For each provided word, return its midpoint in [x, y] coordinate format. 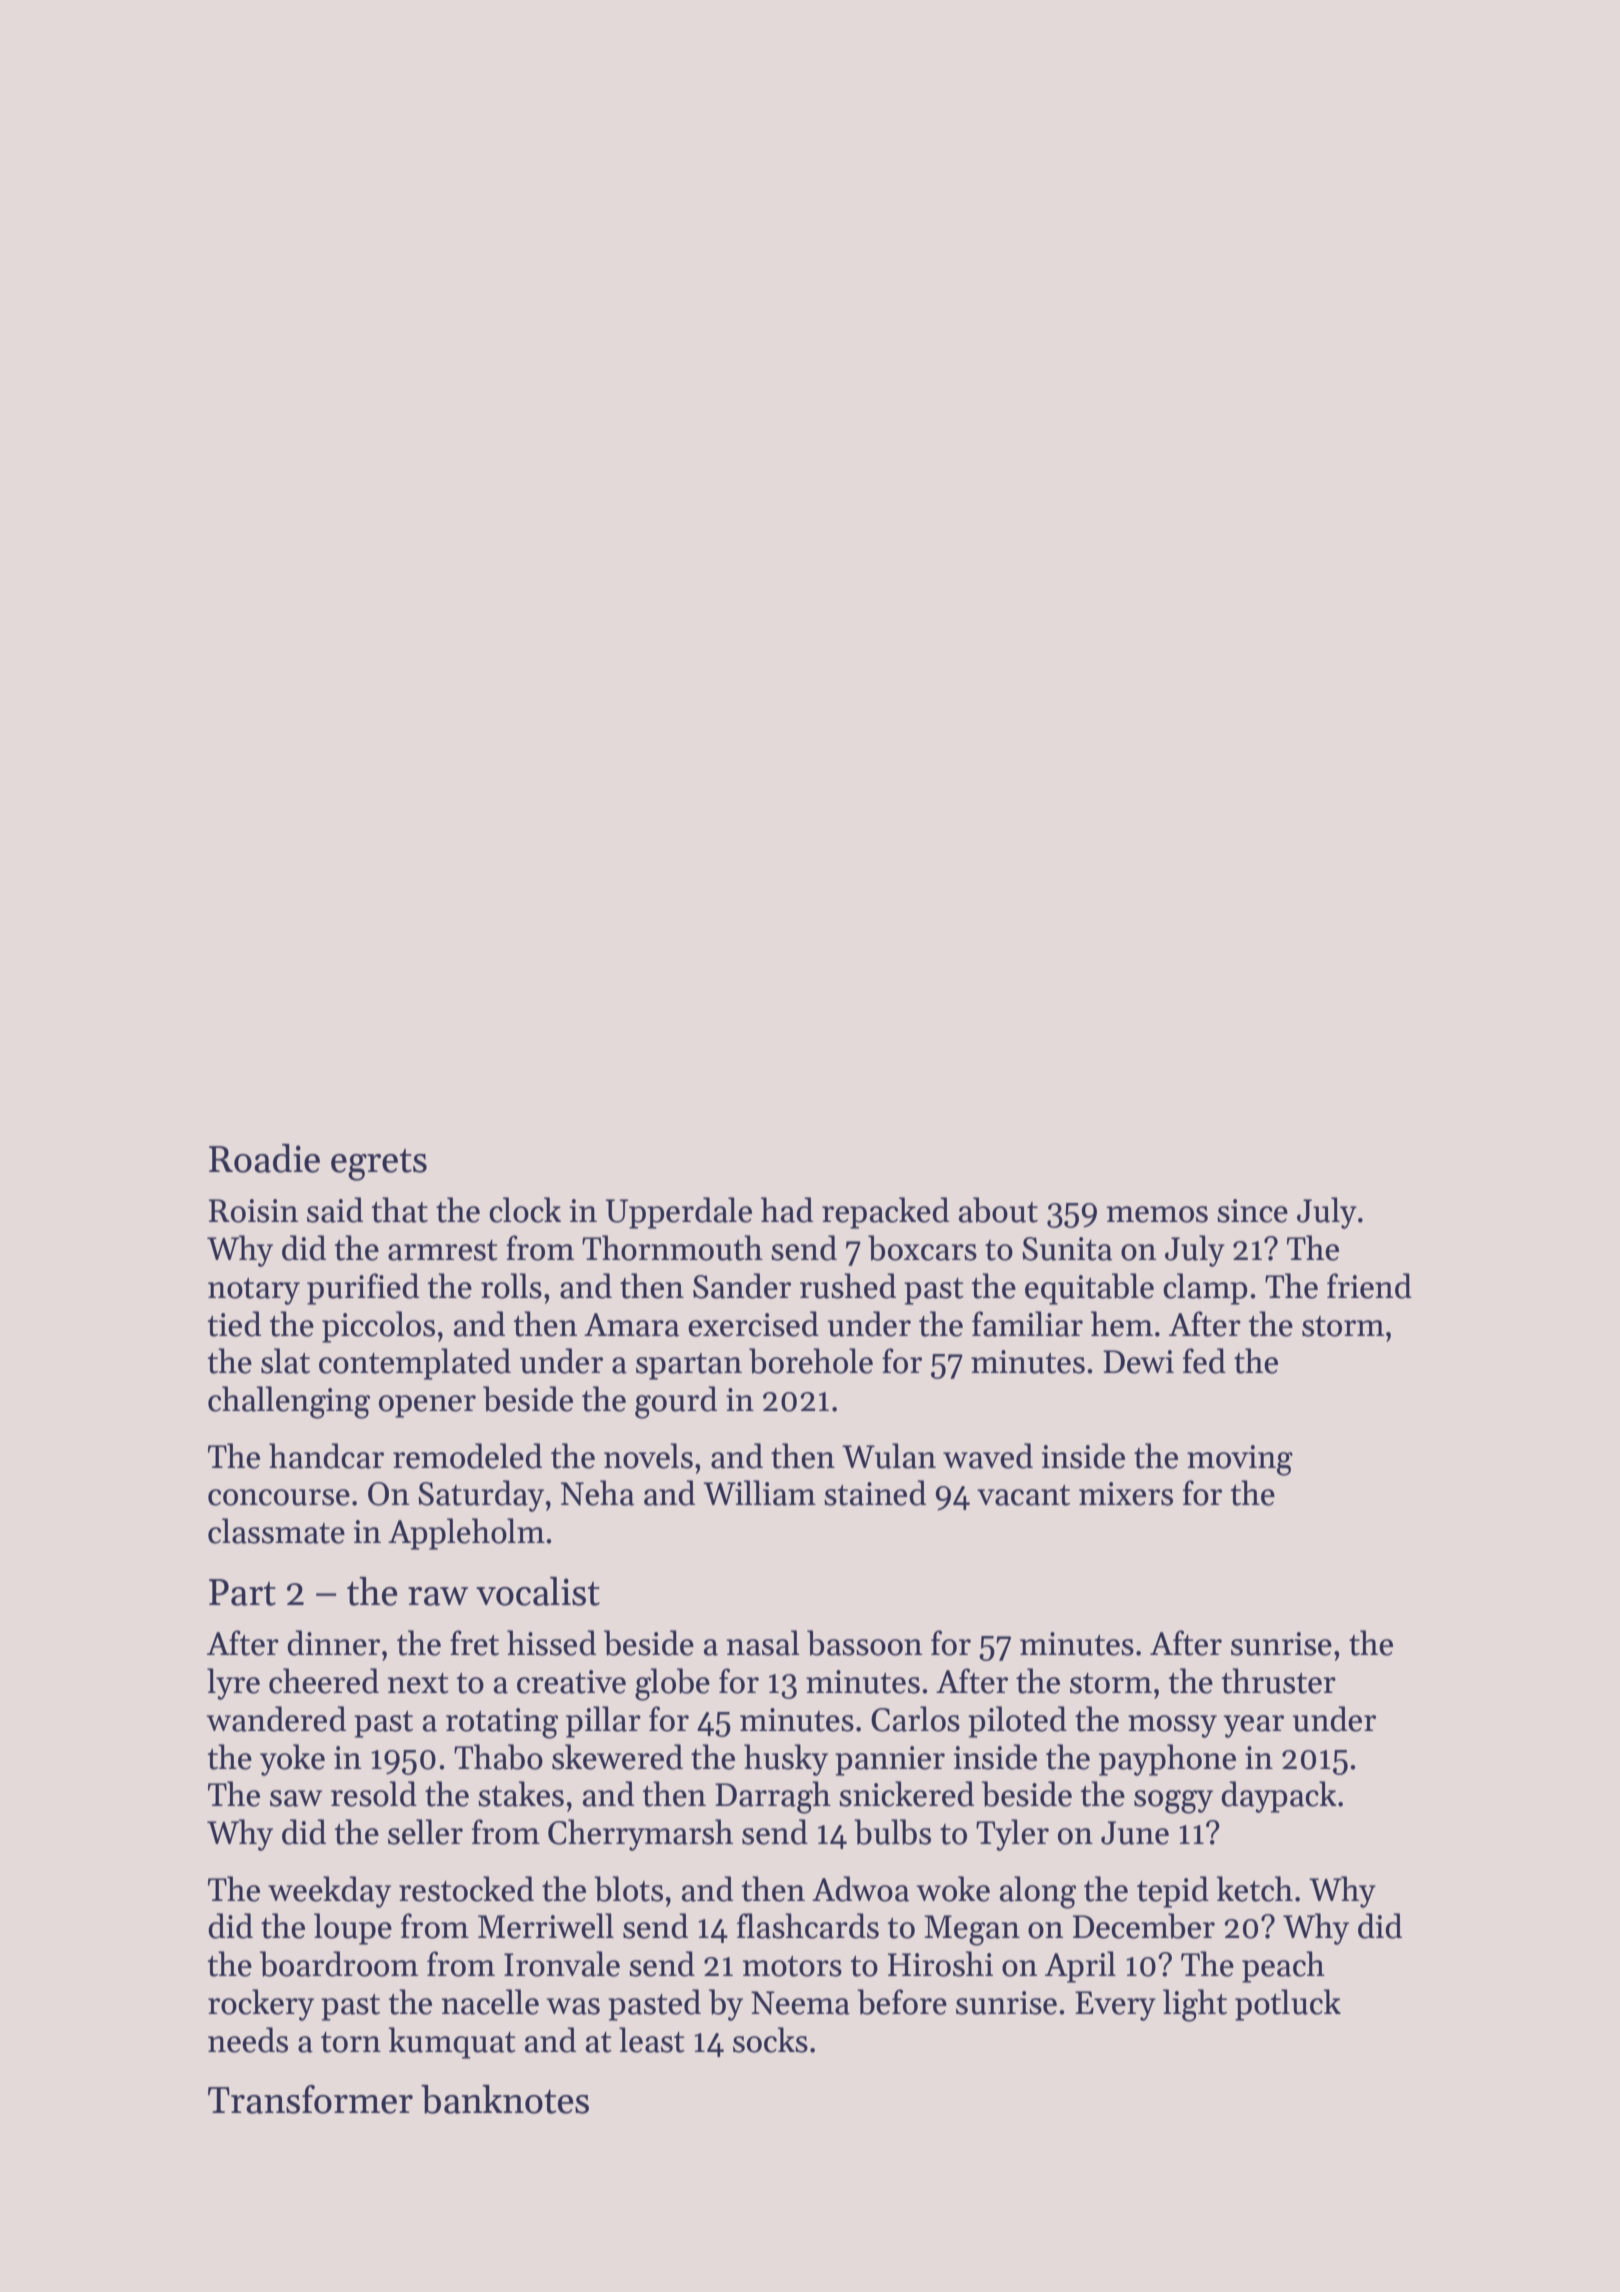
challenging [289, 1402]
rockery [261, 2005]
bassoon [864, 1643]
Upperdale [679, 1213]
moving [1240, 1460]
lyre [233, 1684]
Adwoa [860, 1889]
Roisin [253, 1211]
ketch [1255, 1889]
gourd [676, 1402]
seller [425, 1832]
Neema [800, 2003]
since [1252, 1211]
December [1144, 1926]
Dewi [1138, 1362]
